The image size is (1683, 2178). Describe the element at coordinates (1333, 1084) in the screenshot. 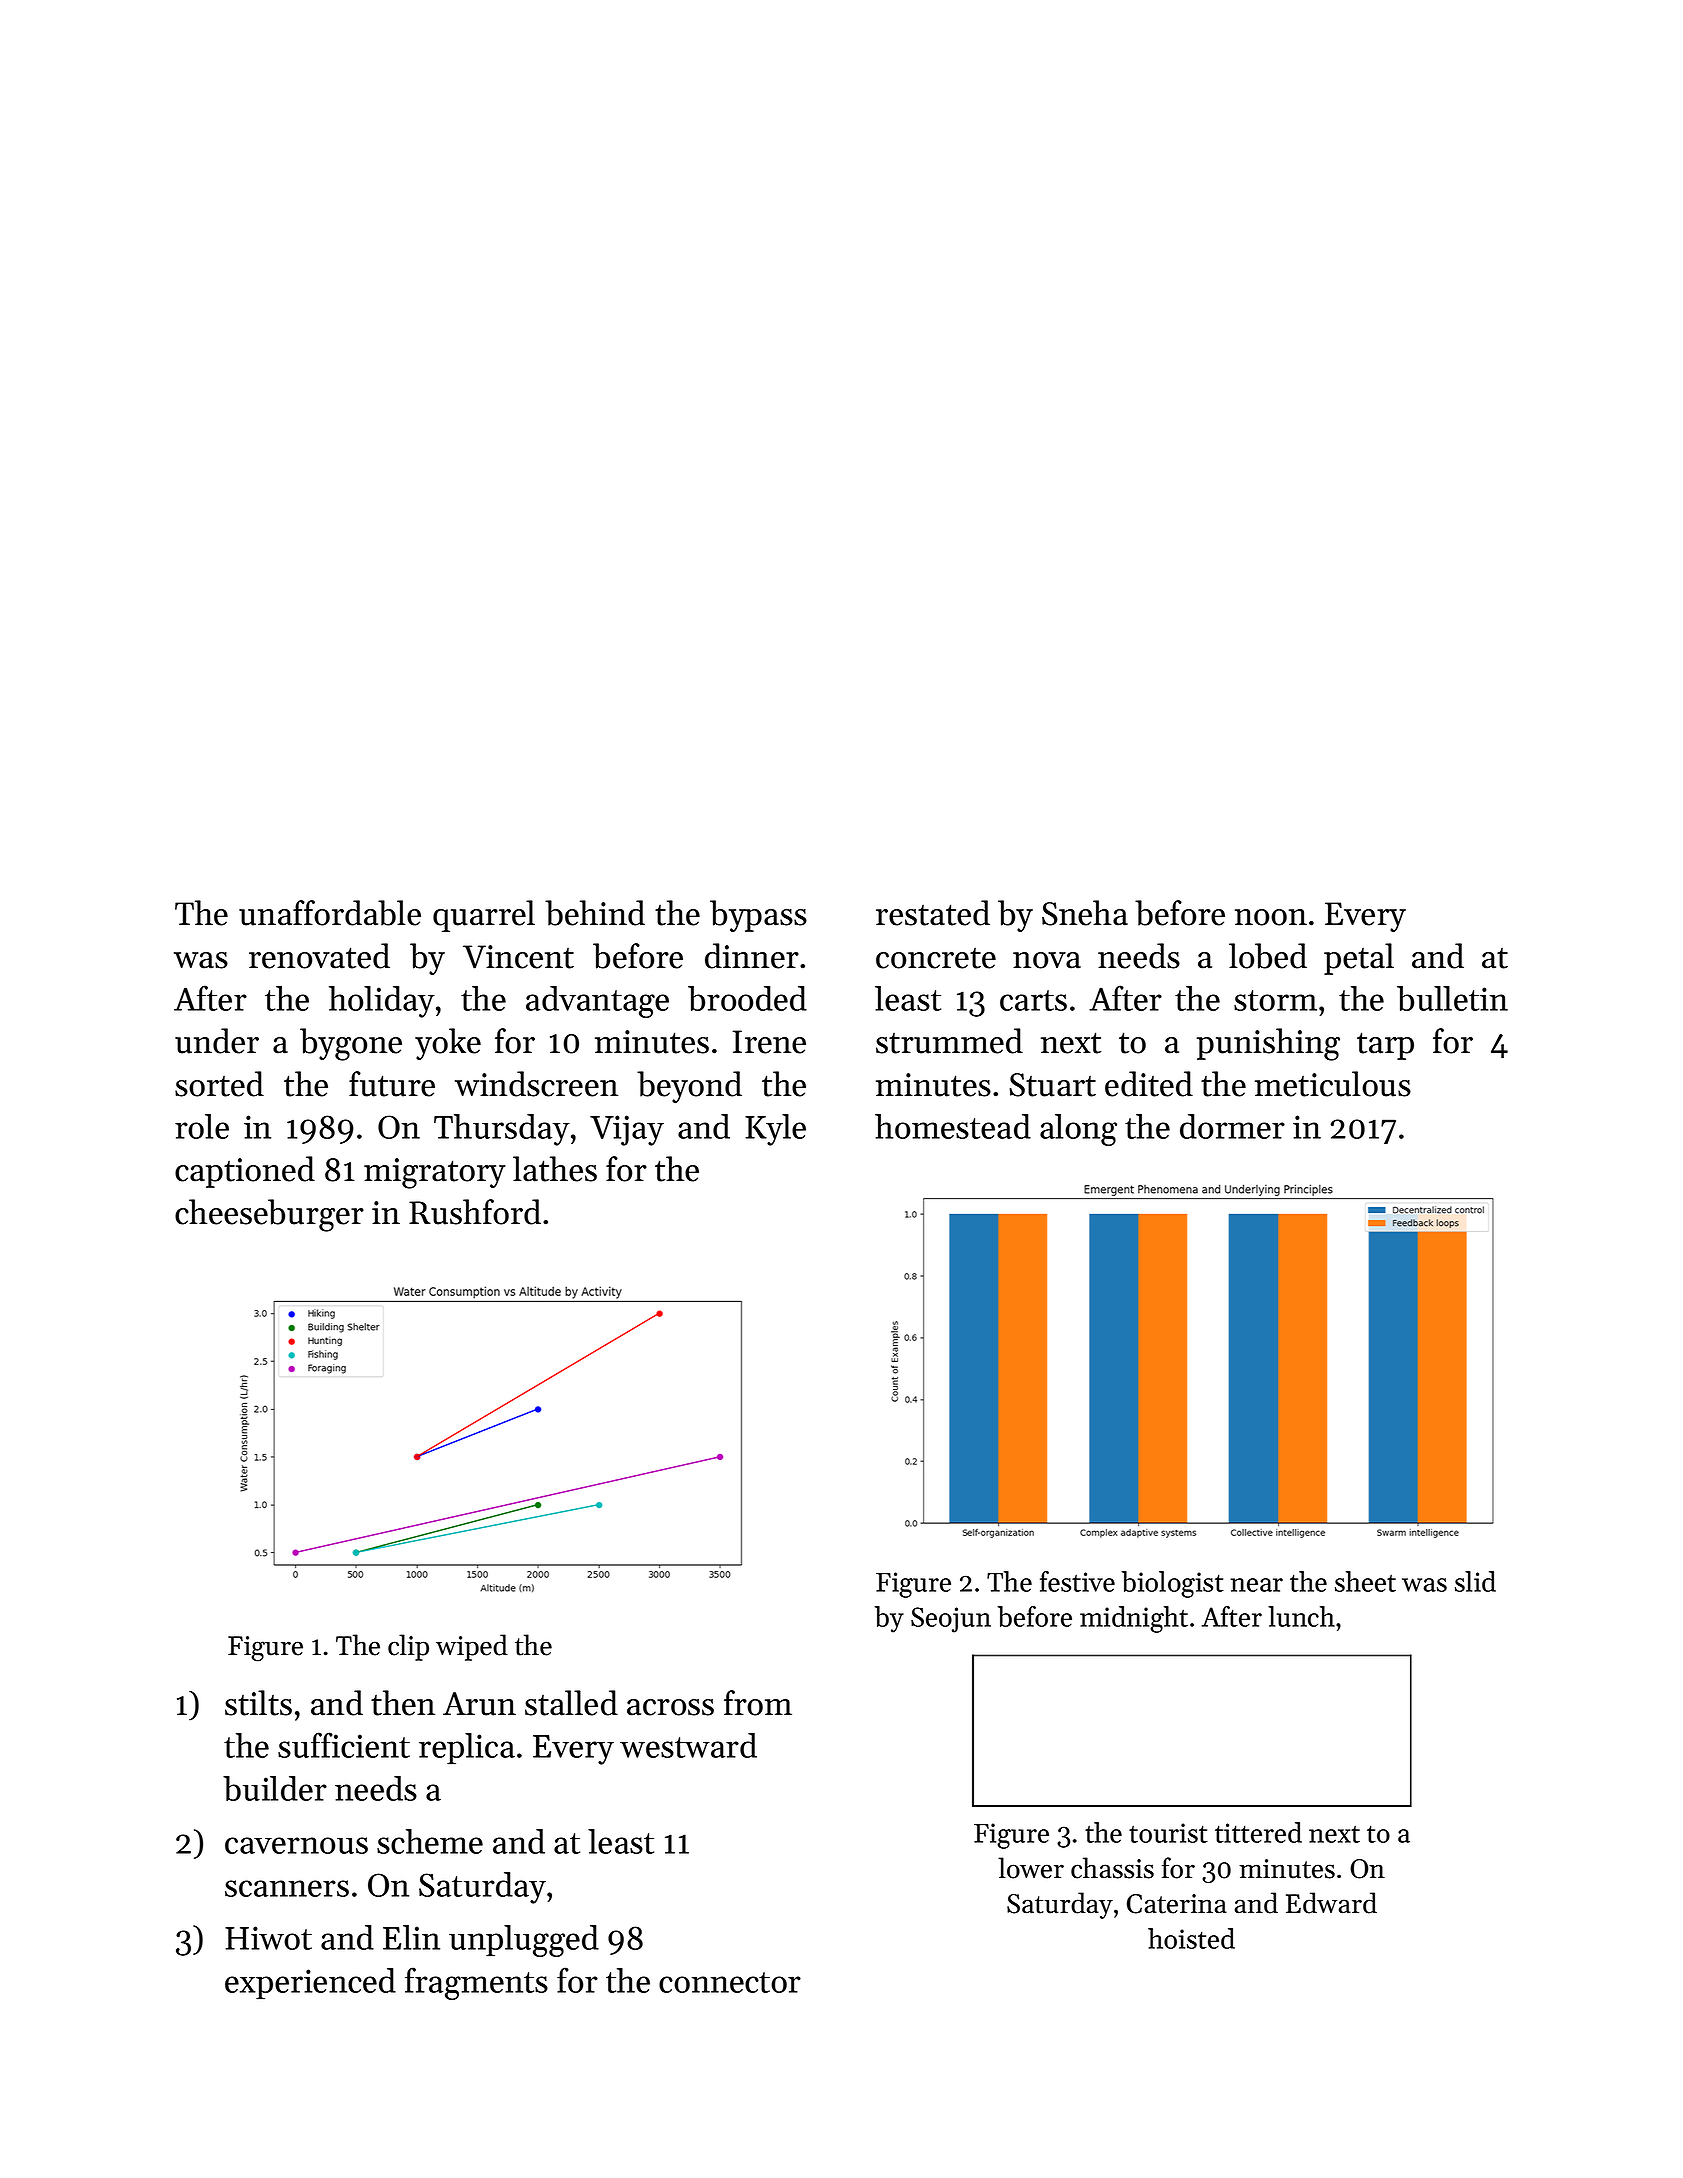

I see `meticulous` at that location.
